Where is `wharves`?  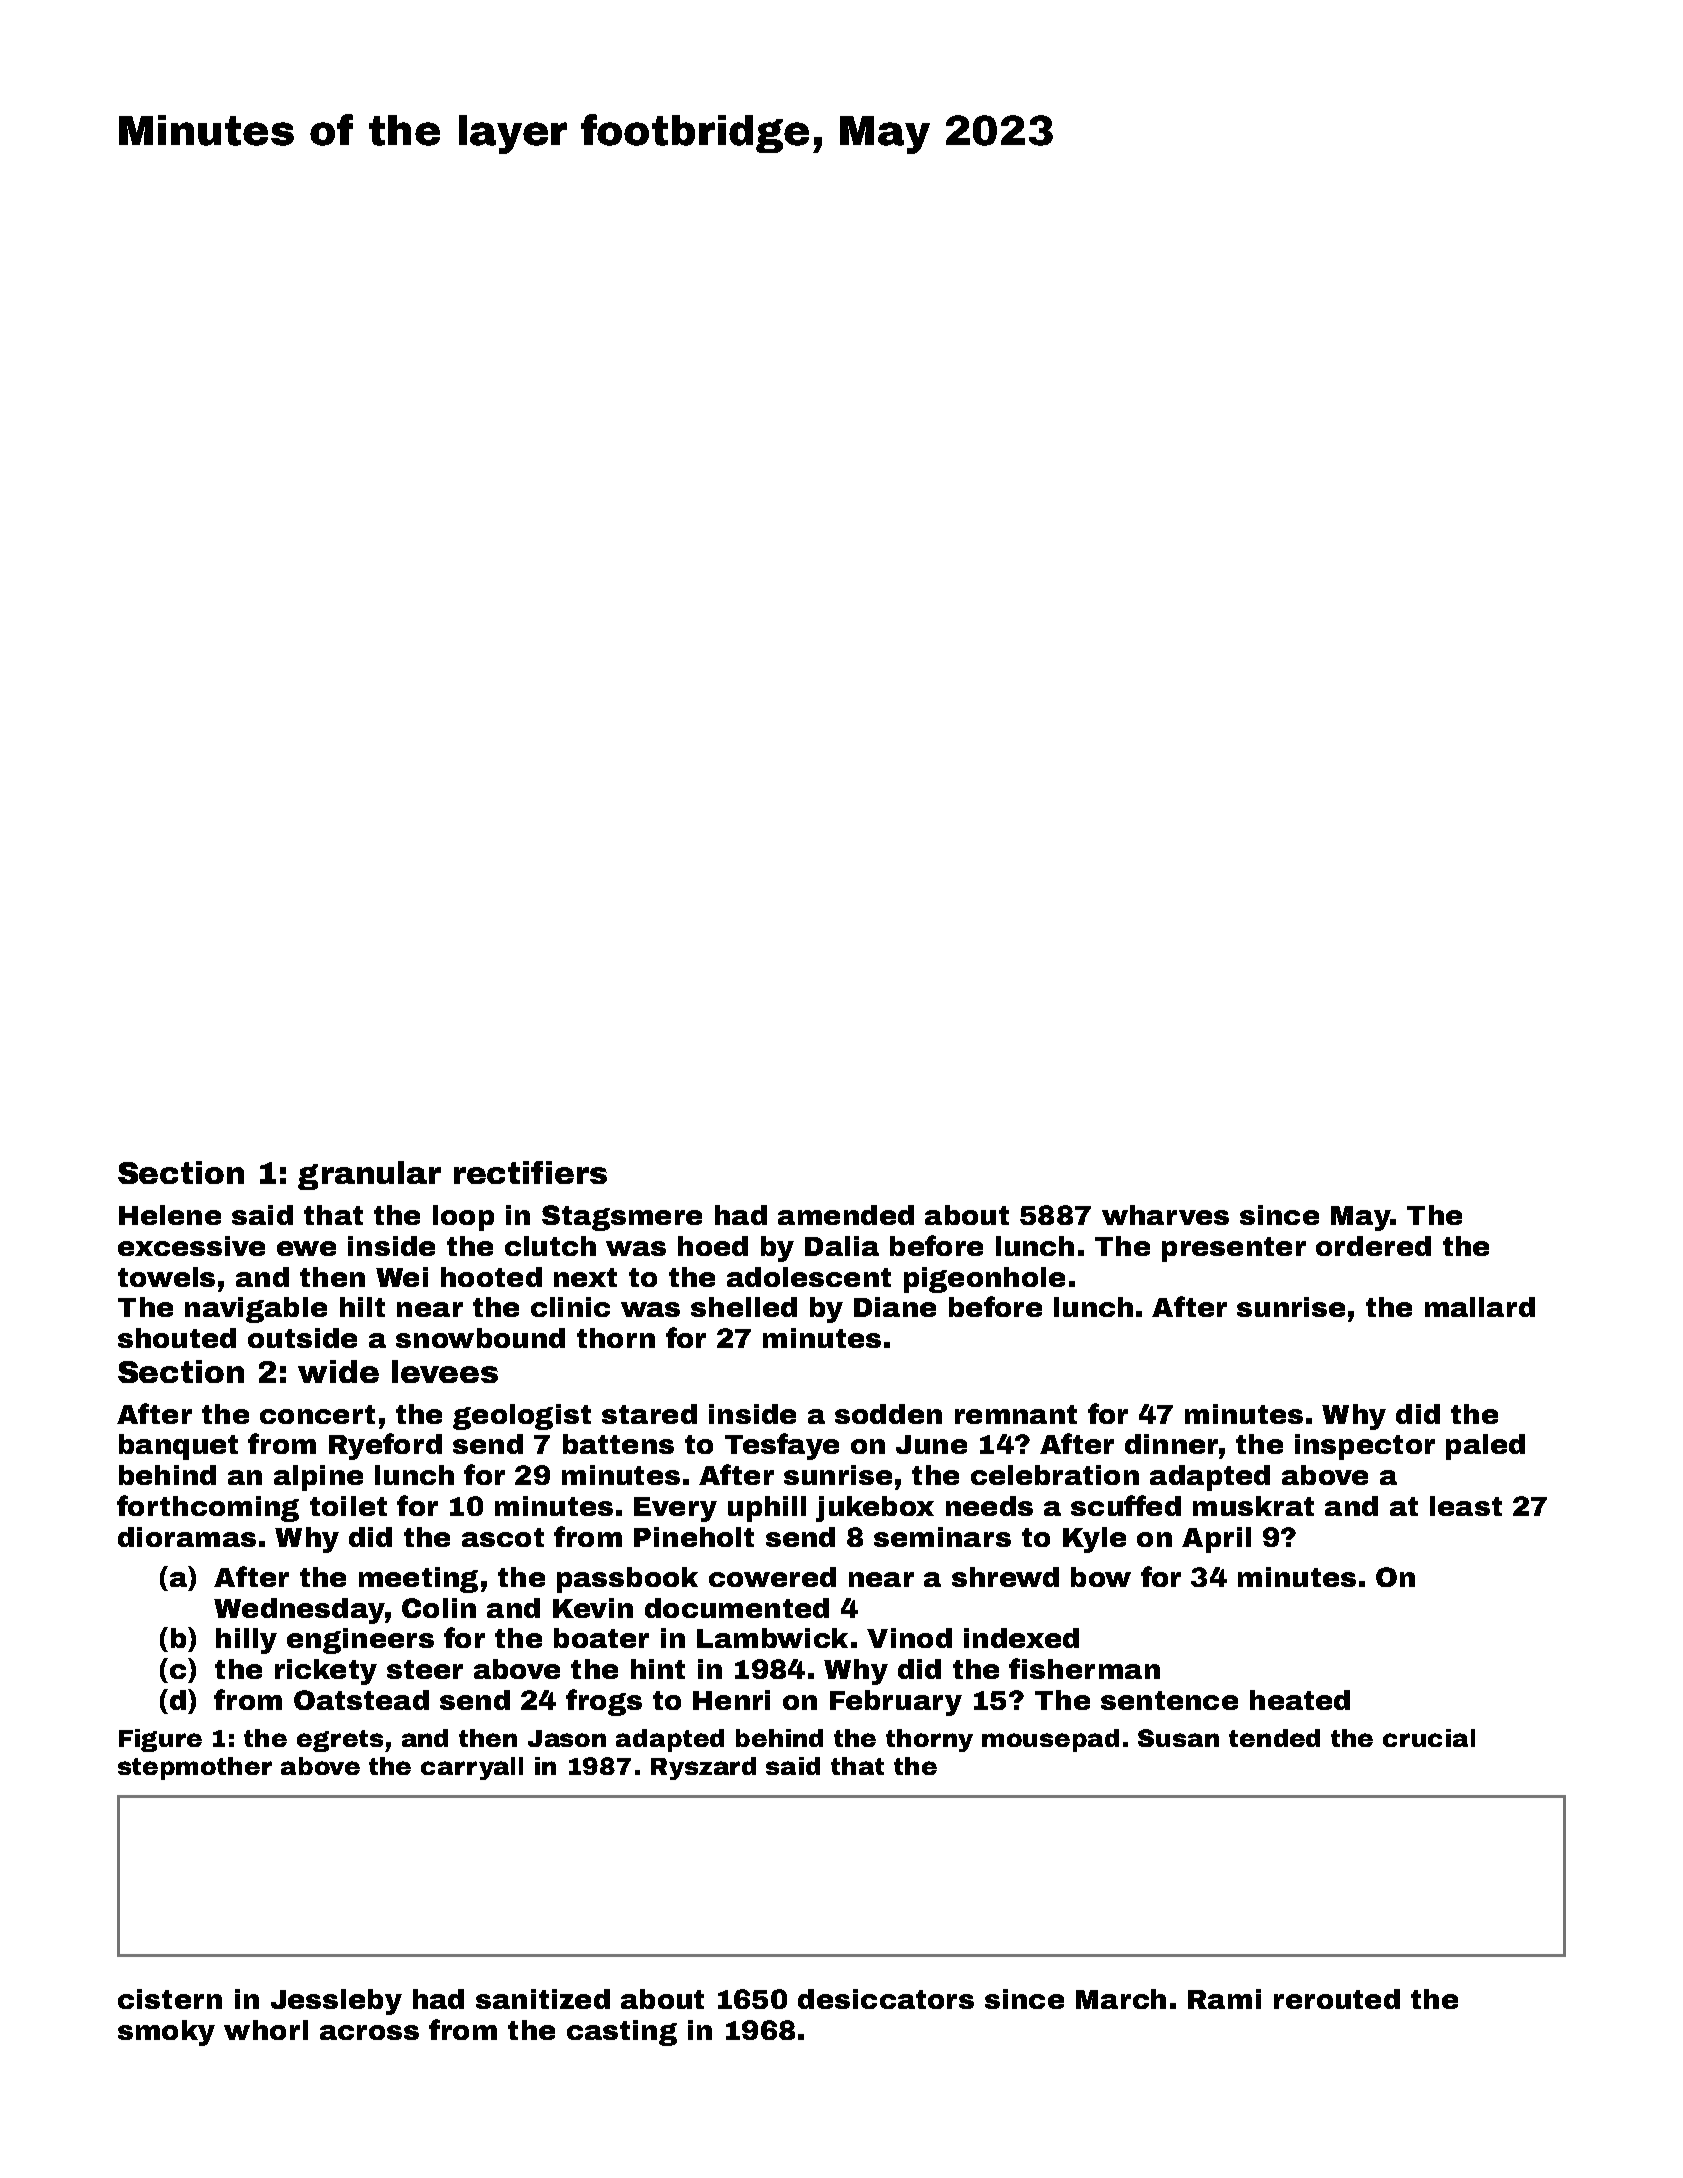
wharves is located at coordinates (1165, 1215).
